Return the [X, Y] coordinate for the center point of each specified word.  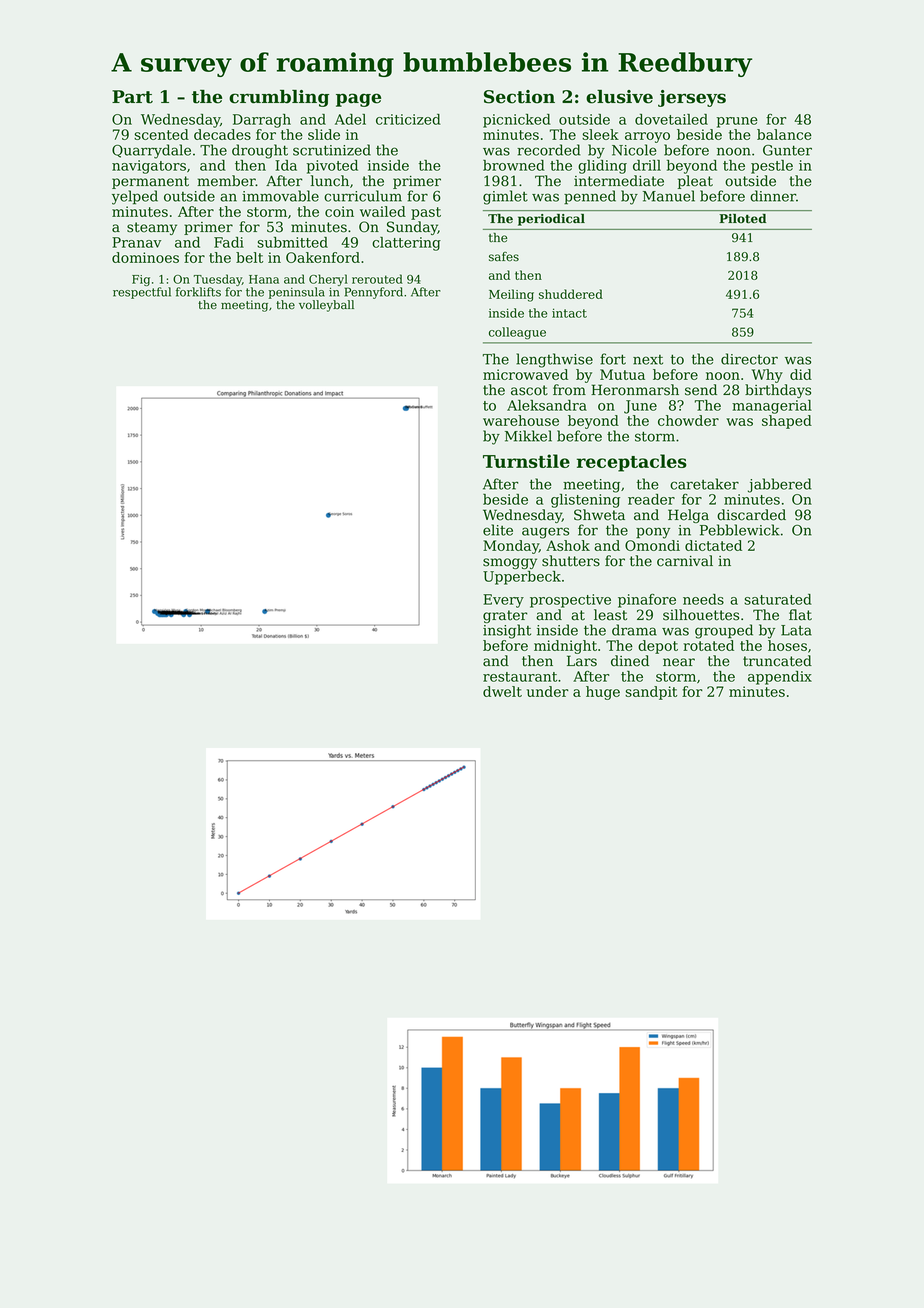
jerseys [692, 98]
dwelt [502, 691]
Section [519, 97]
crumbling [279, 98]
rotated [708, 645]
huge [603, 693]
